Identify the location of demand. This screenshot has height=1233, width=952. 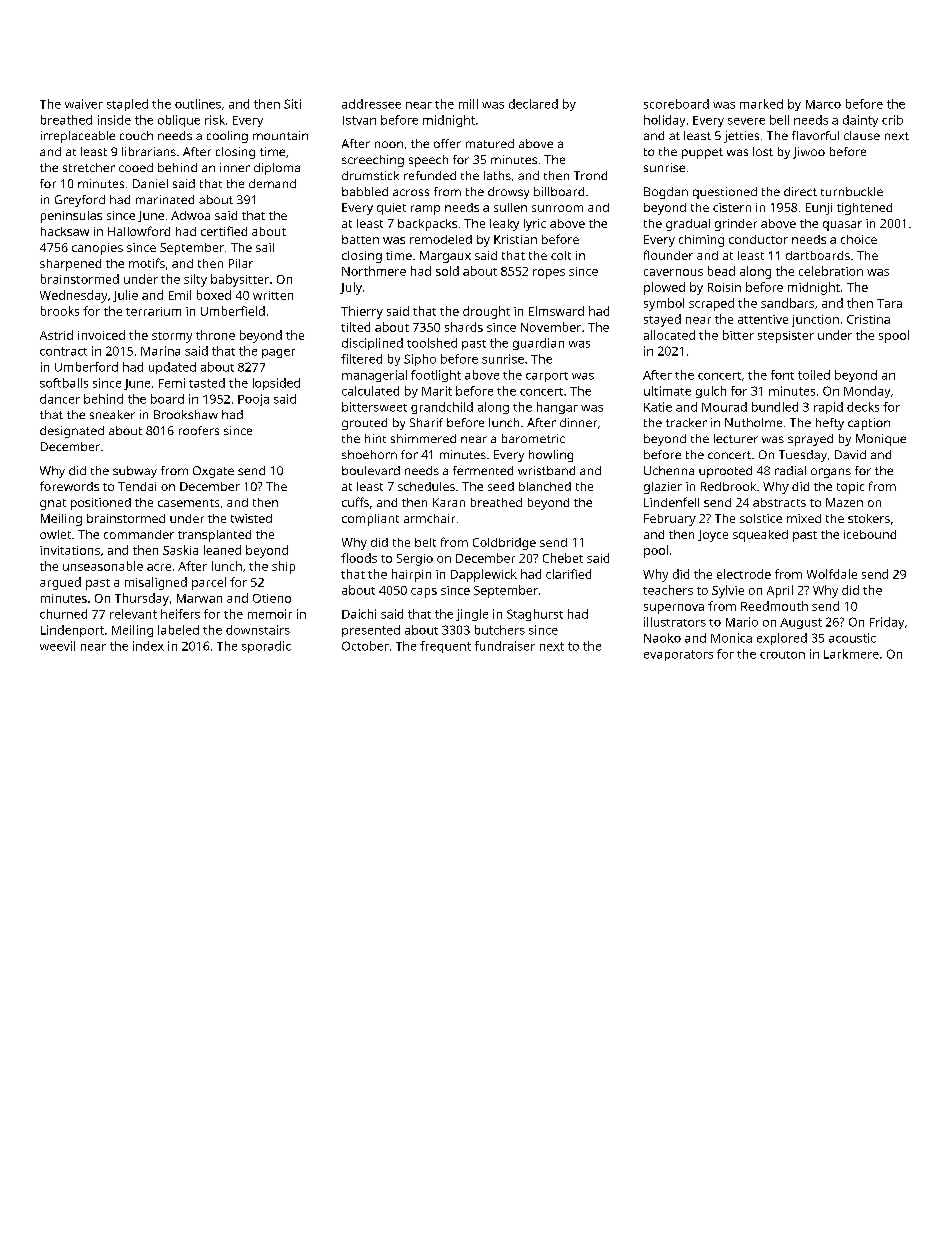
(272, 183).
